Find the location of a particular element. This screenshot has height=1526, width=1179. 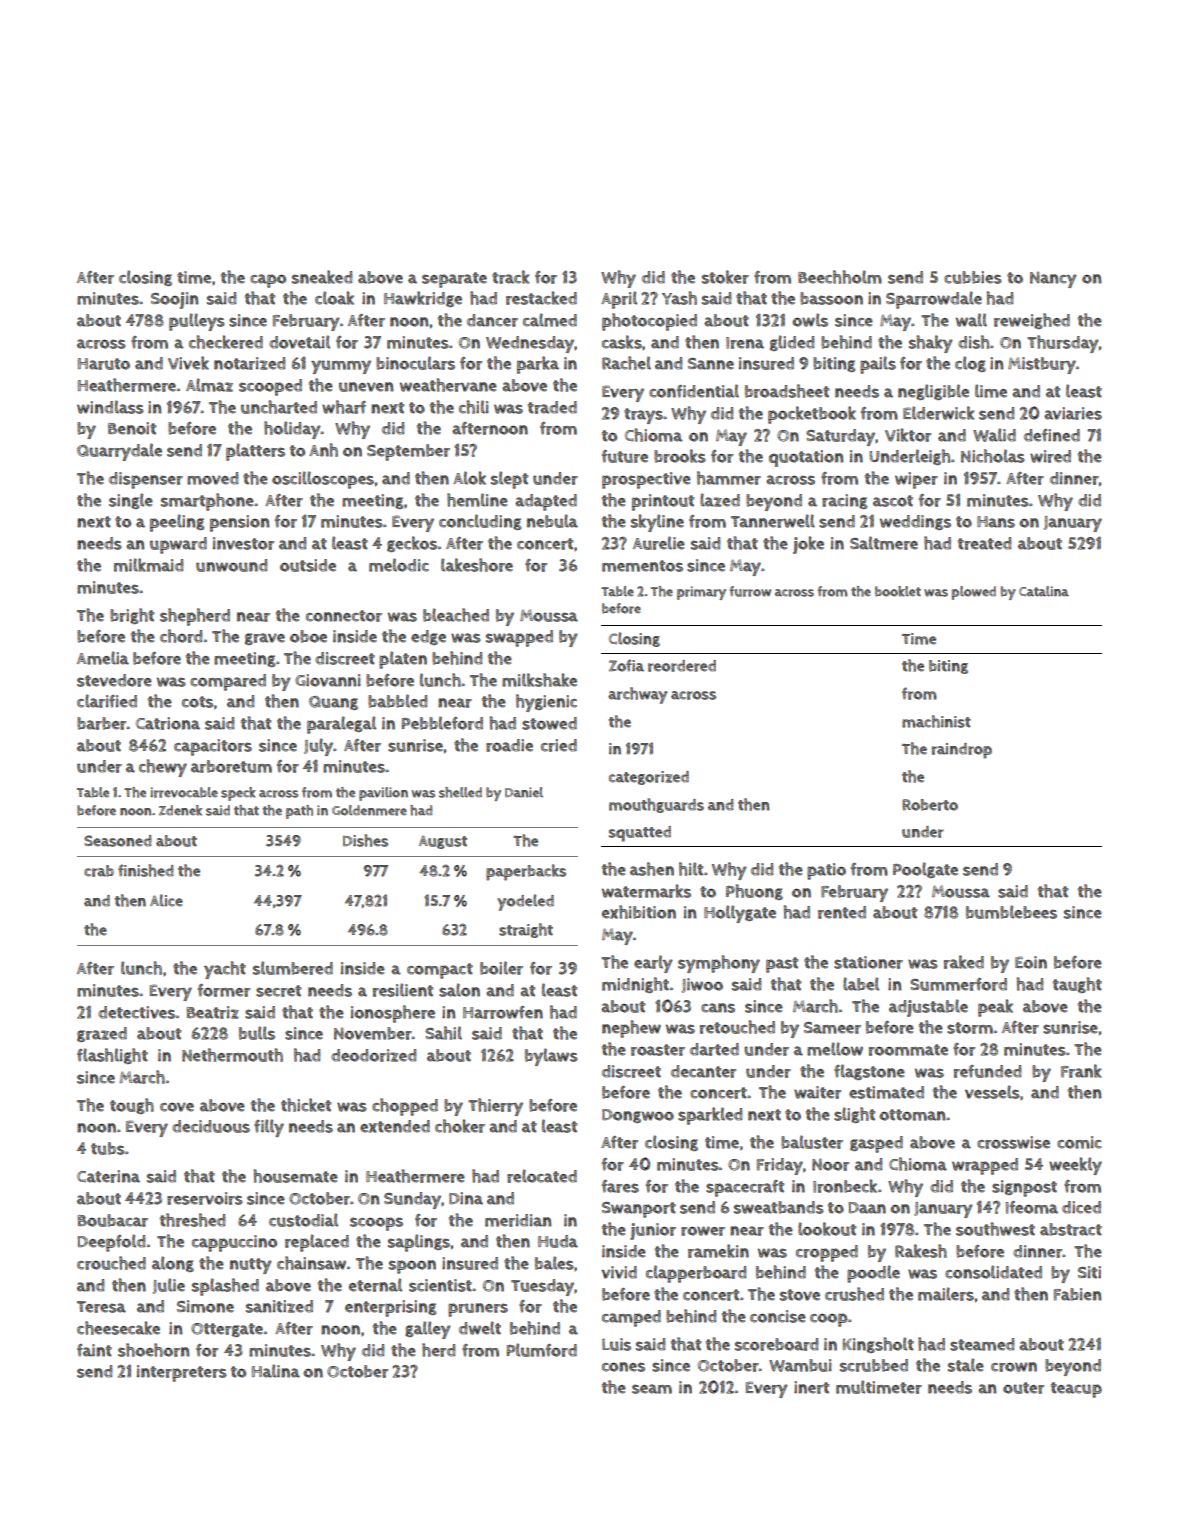

primary is located at coordinates (701, 593).
